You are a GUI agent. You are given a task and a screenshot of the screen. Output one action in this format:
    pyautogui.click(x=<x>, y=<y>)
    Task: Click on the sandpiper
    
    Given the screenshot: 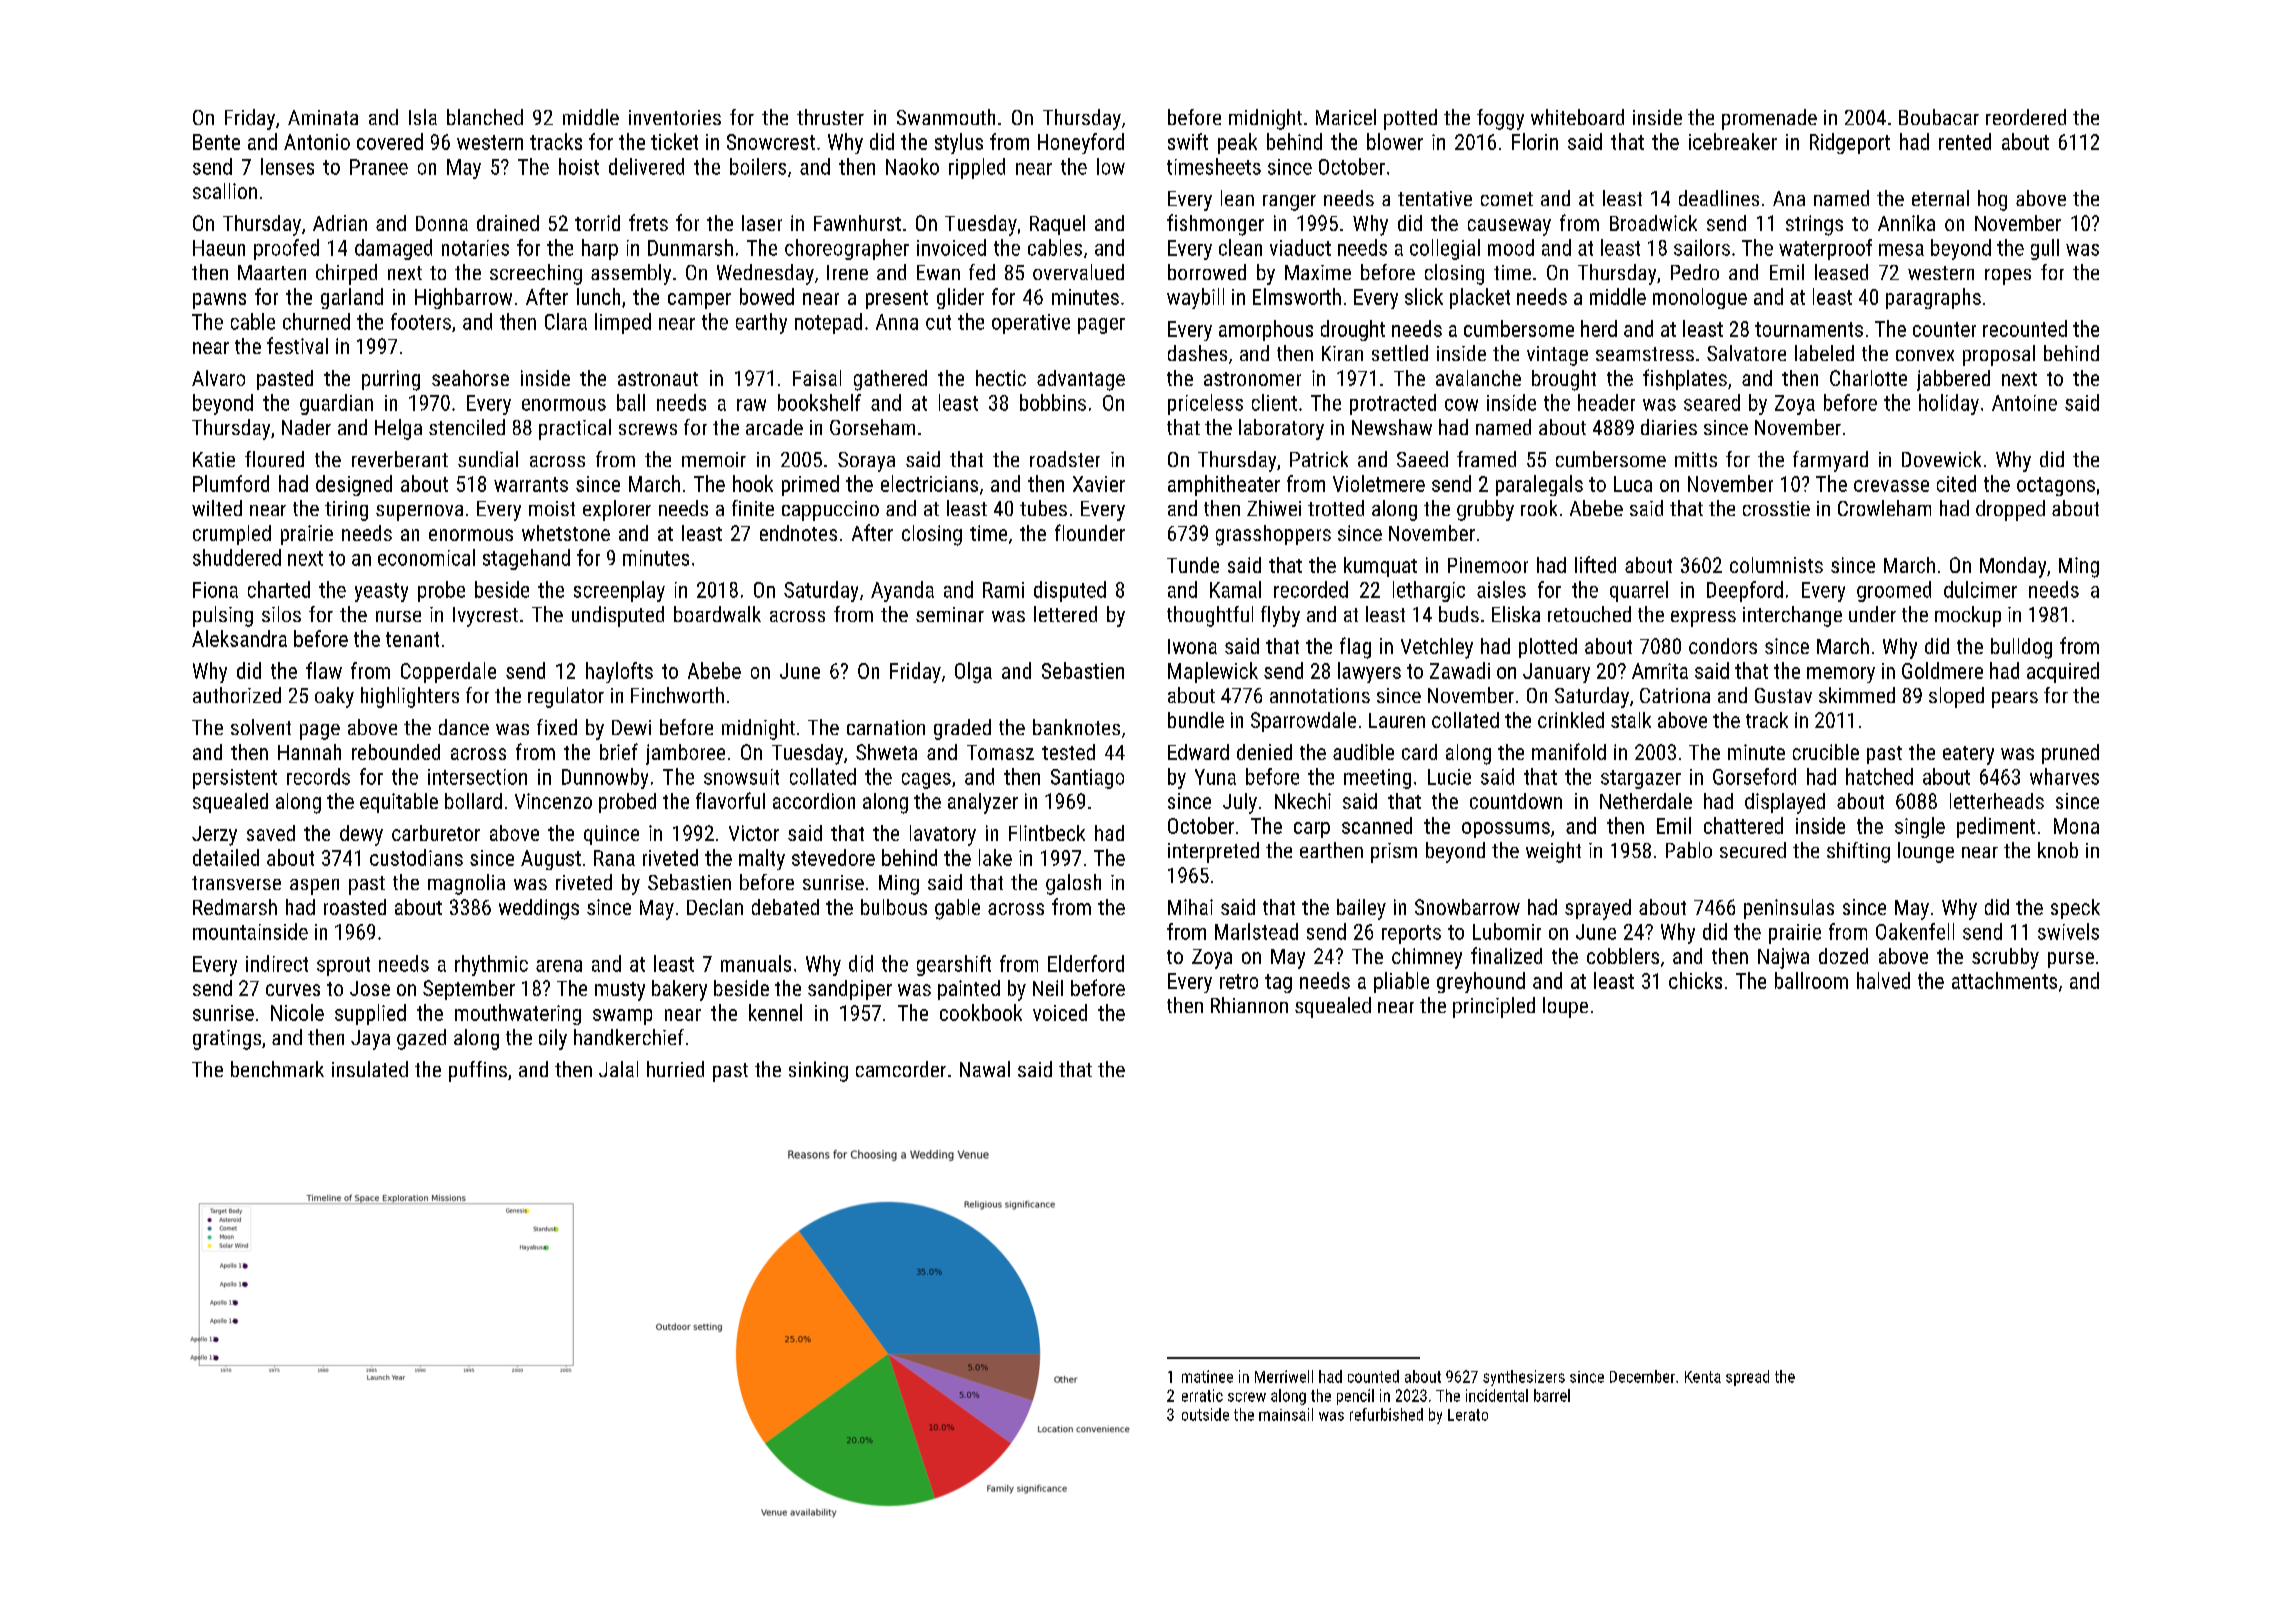 What is the action you would take?
    pyautogui.click(x=850, y=990)
